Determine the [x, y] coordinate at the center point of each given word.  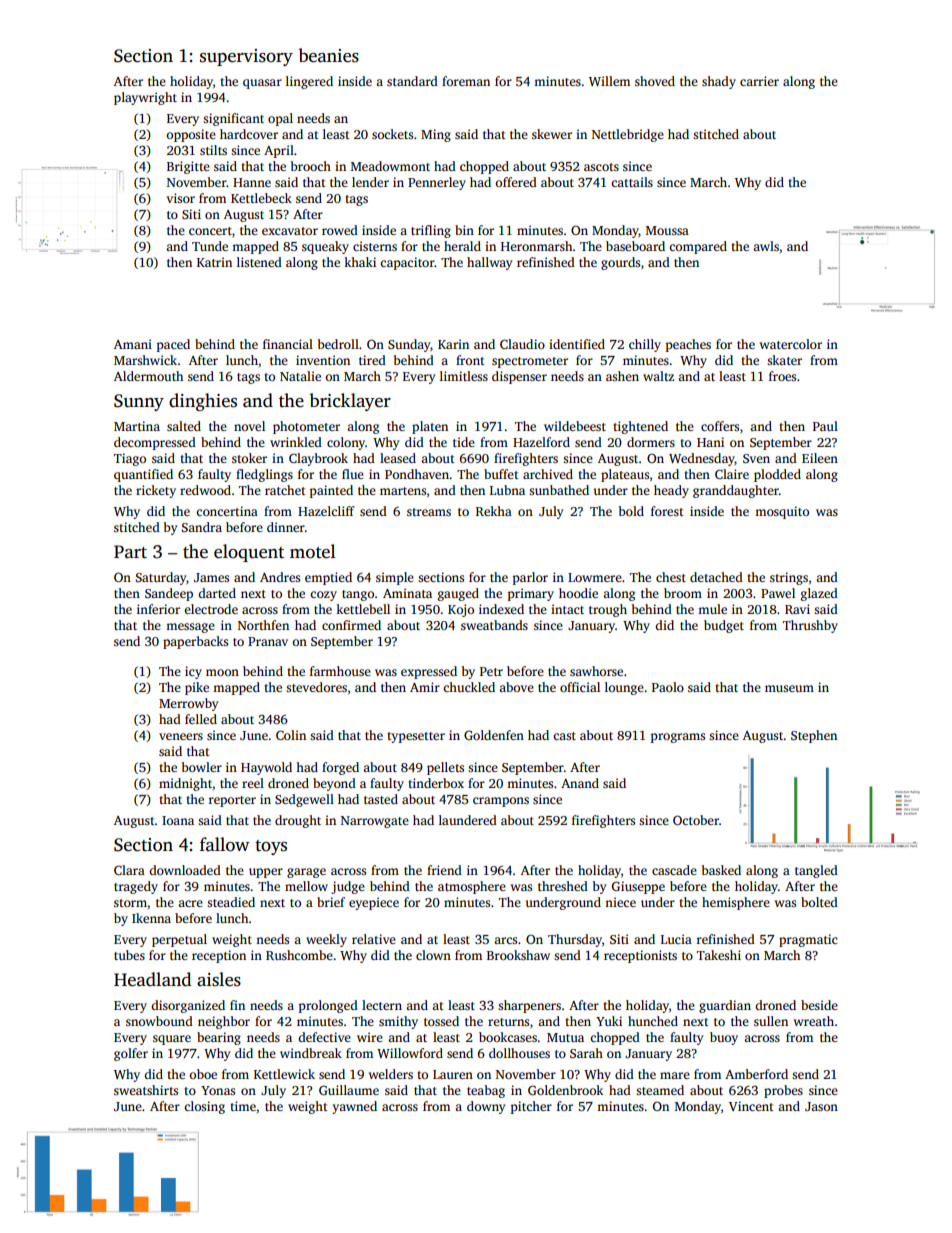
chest [671, 577]
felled [201, 719]
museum [789, 688]
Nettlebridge [628, 135]
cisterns [375, 246]
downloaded [185, 870]
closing [204, 1107]
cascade [674, 870]
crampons [501, 802]
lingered [309, 82]
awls [766, 246]
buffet [501, 474]
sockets [392, 134]
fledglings [264, 475]
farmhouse [340, 671]
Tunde [210, 246]
